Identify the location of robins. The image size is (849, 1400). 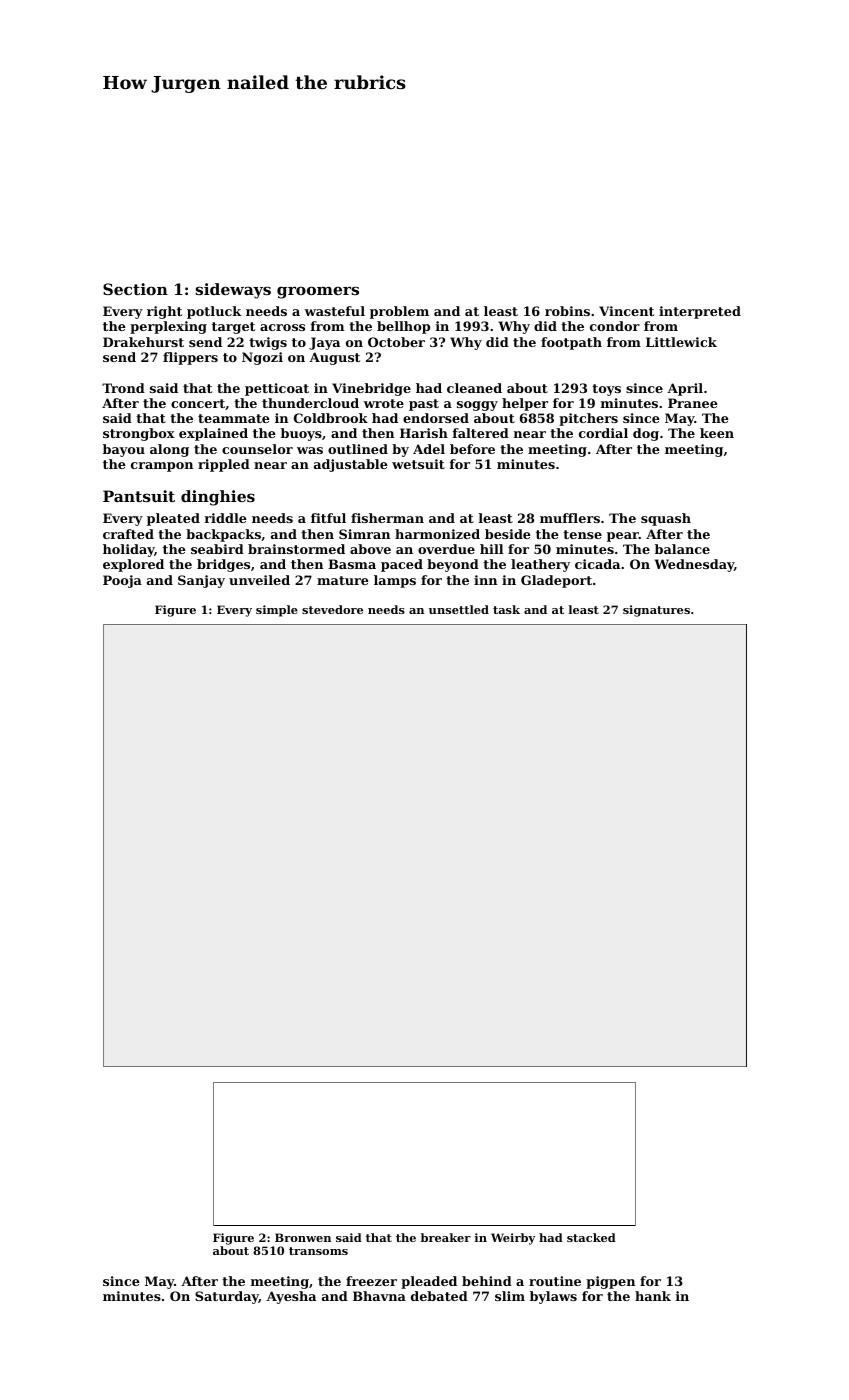
(567, 311).
